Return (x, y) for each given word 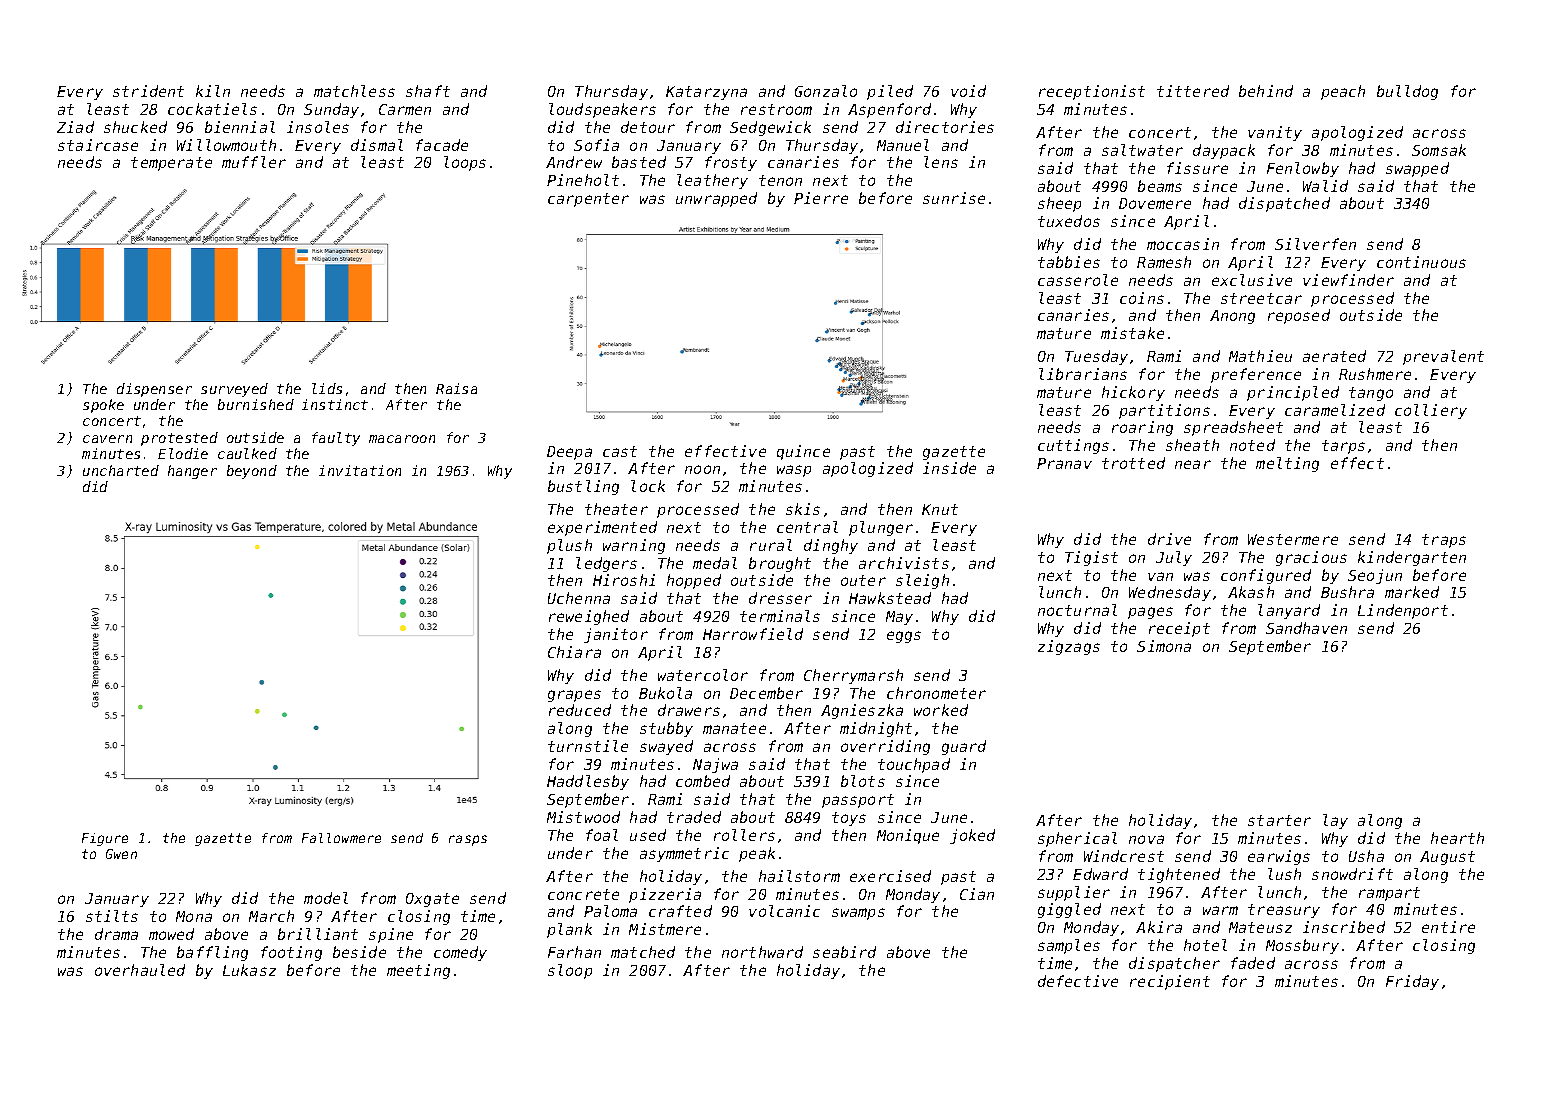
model (326, 898)
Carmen (405, 109)
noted (1252, 445)
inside (949, 468)
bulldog (1407, 92)
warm (1220, 910)
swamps (858, 914)
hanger (192, 472)
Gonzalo (826, 91)
